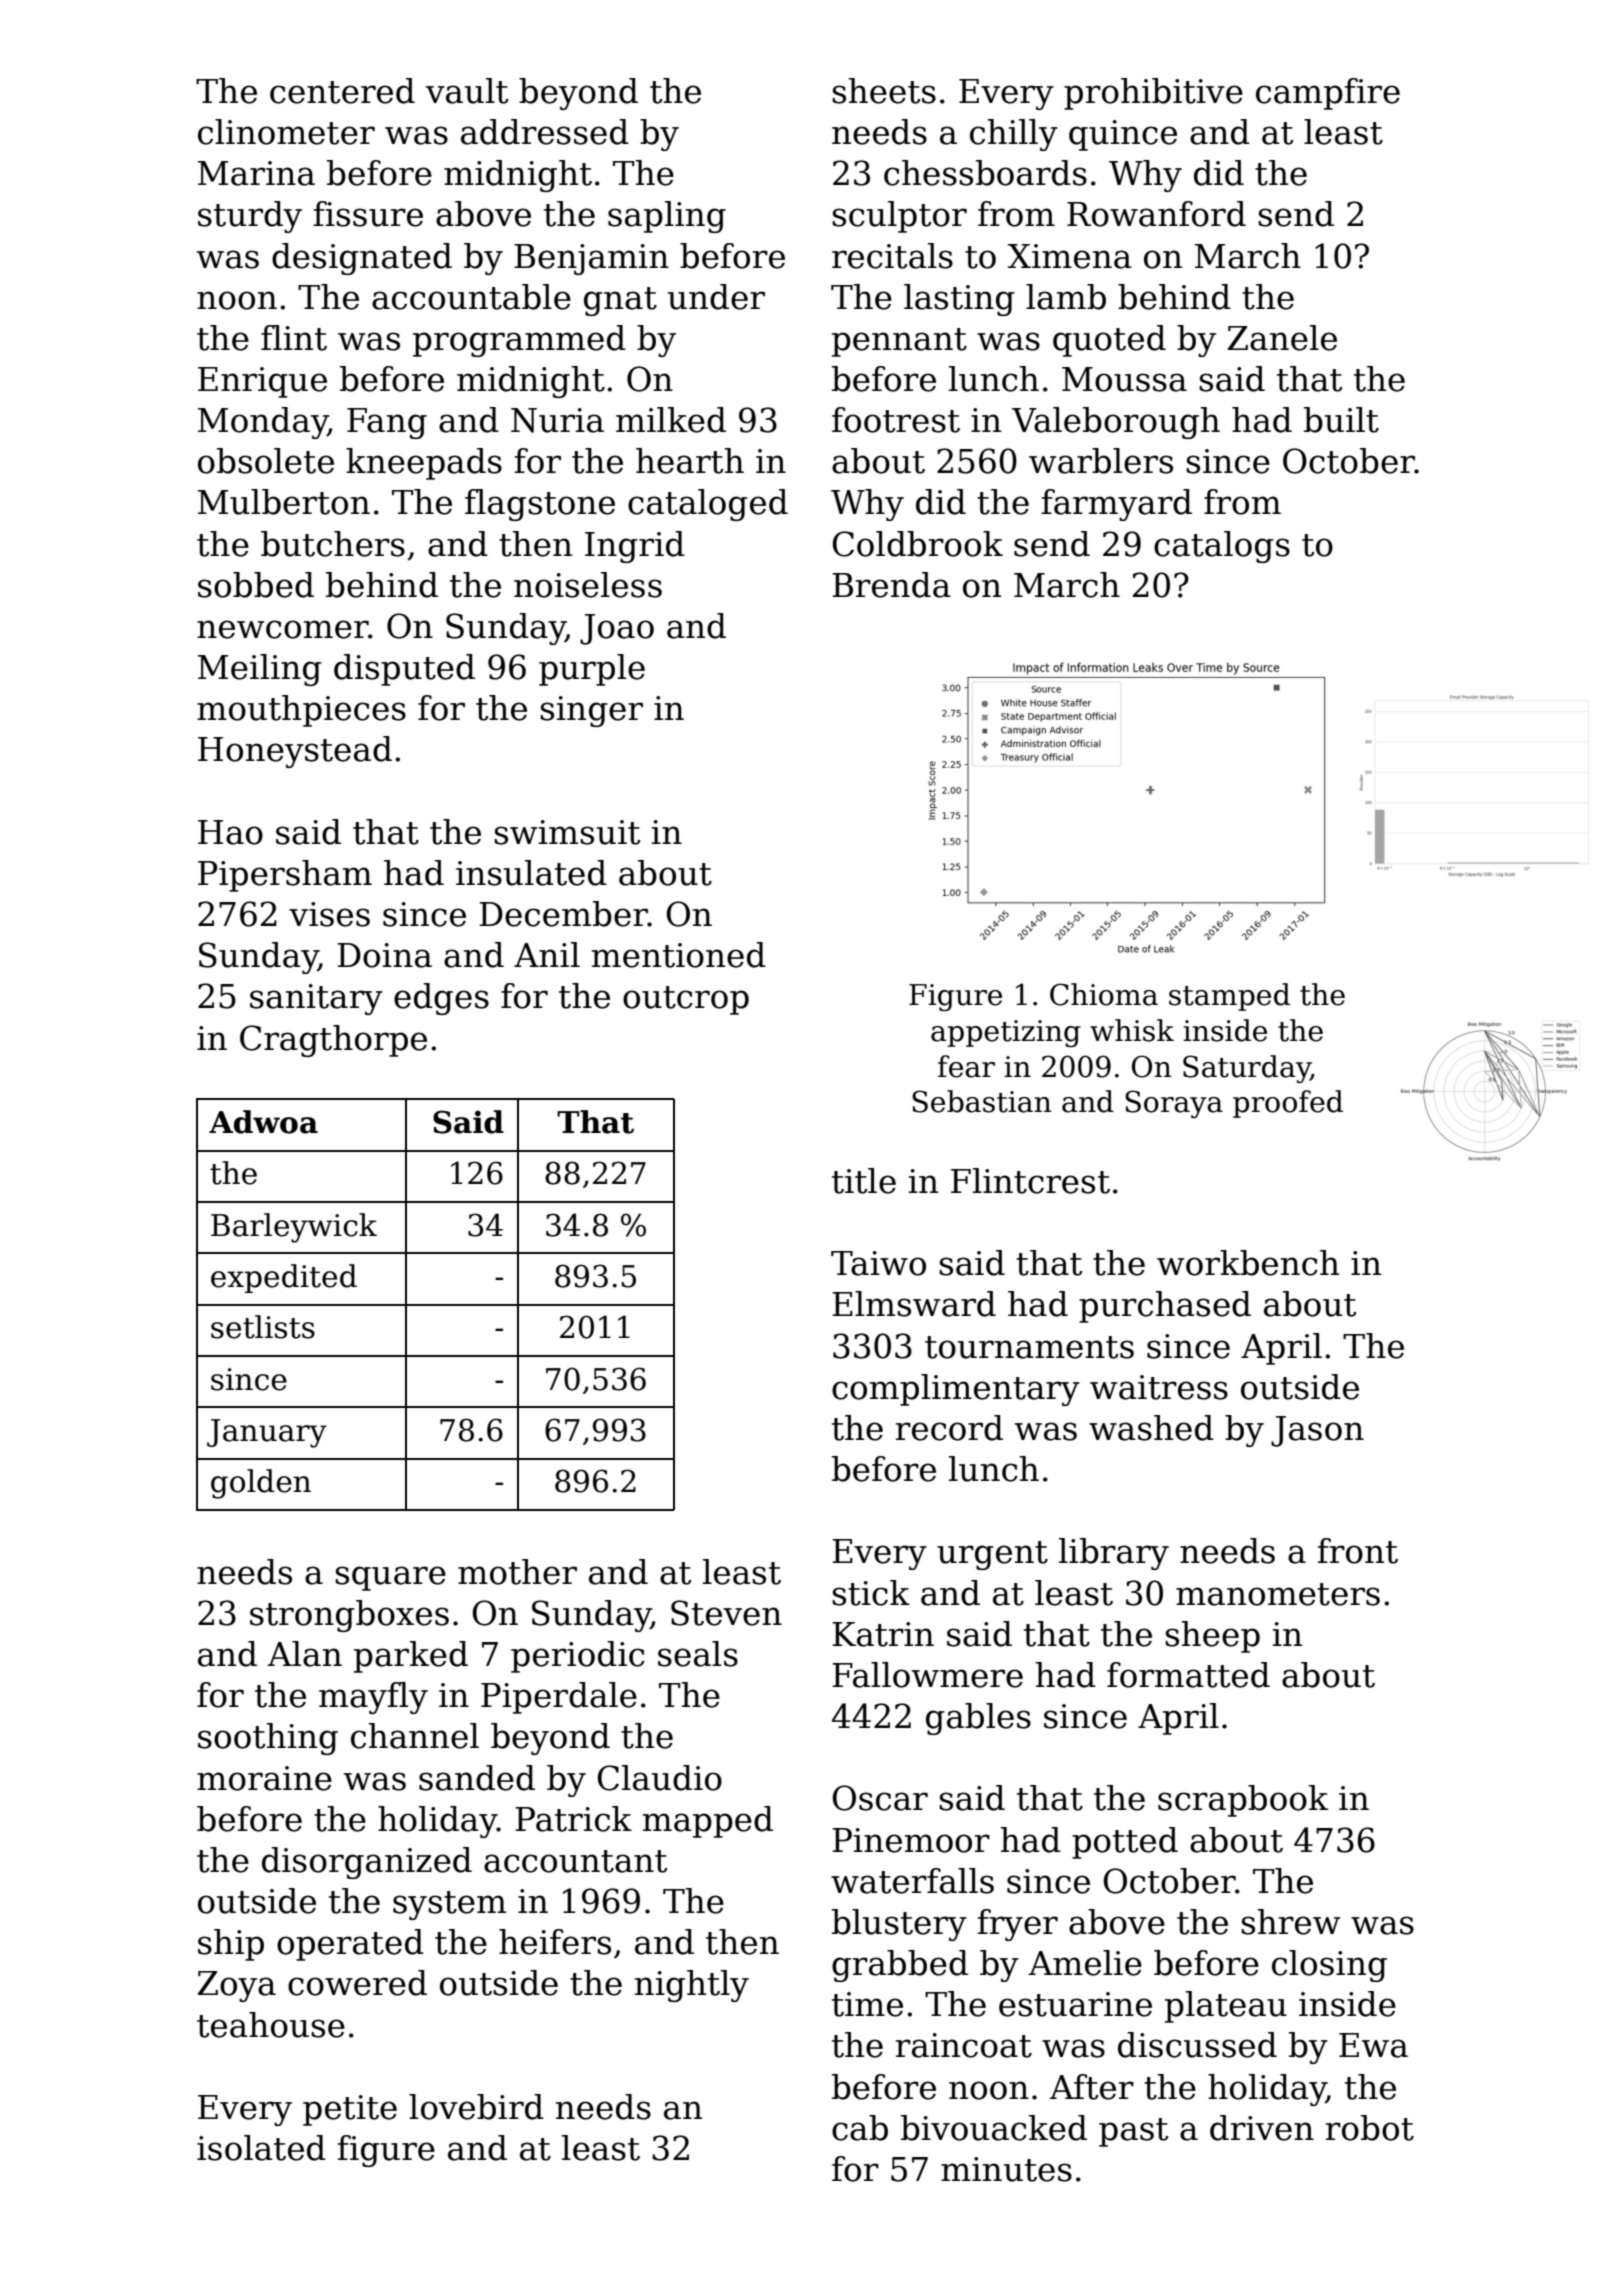  Describe the element at coordinates (1328, 94) in the screenshot. I see `campfire` at that location.
